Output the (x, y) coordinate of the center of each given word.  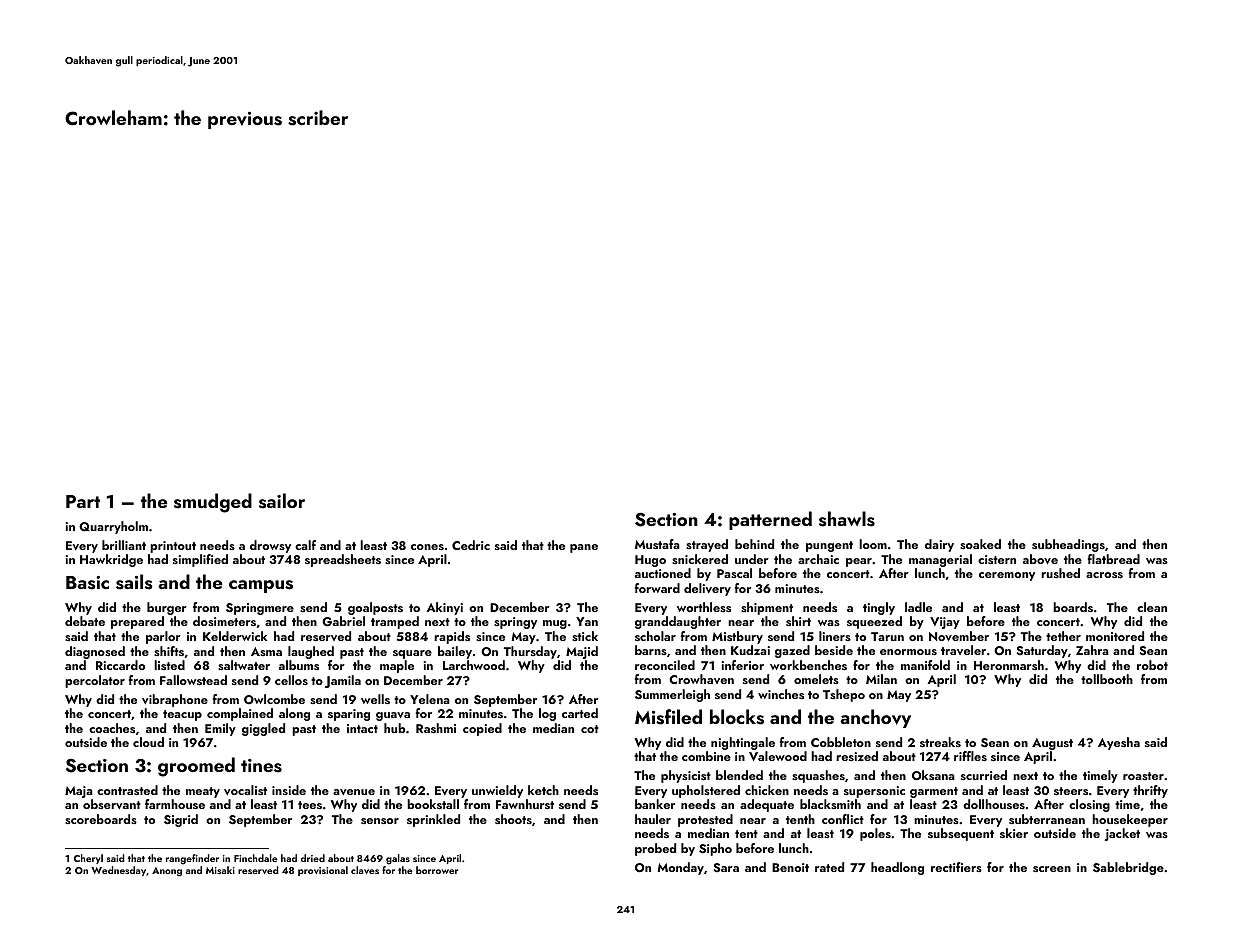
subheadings (1068, 545)
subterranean (1047, 819)
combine (706, 756)
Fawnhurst (525, 804)
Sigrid (181, 820)
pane (584, 548)
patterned (770, 520)
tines (261, 766)
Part (83, 501)
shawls (847, 519)
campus (261, 586)
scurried (984, 775)
